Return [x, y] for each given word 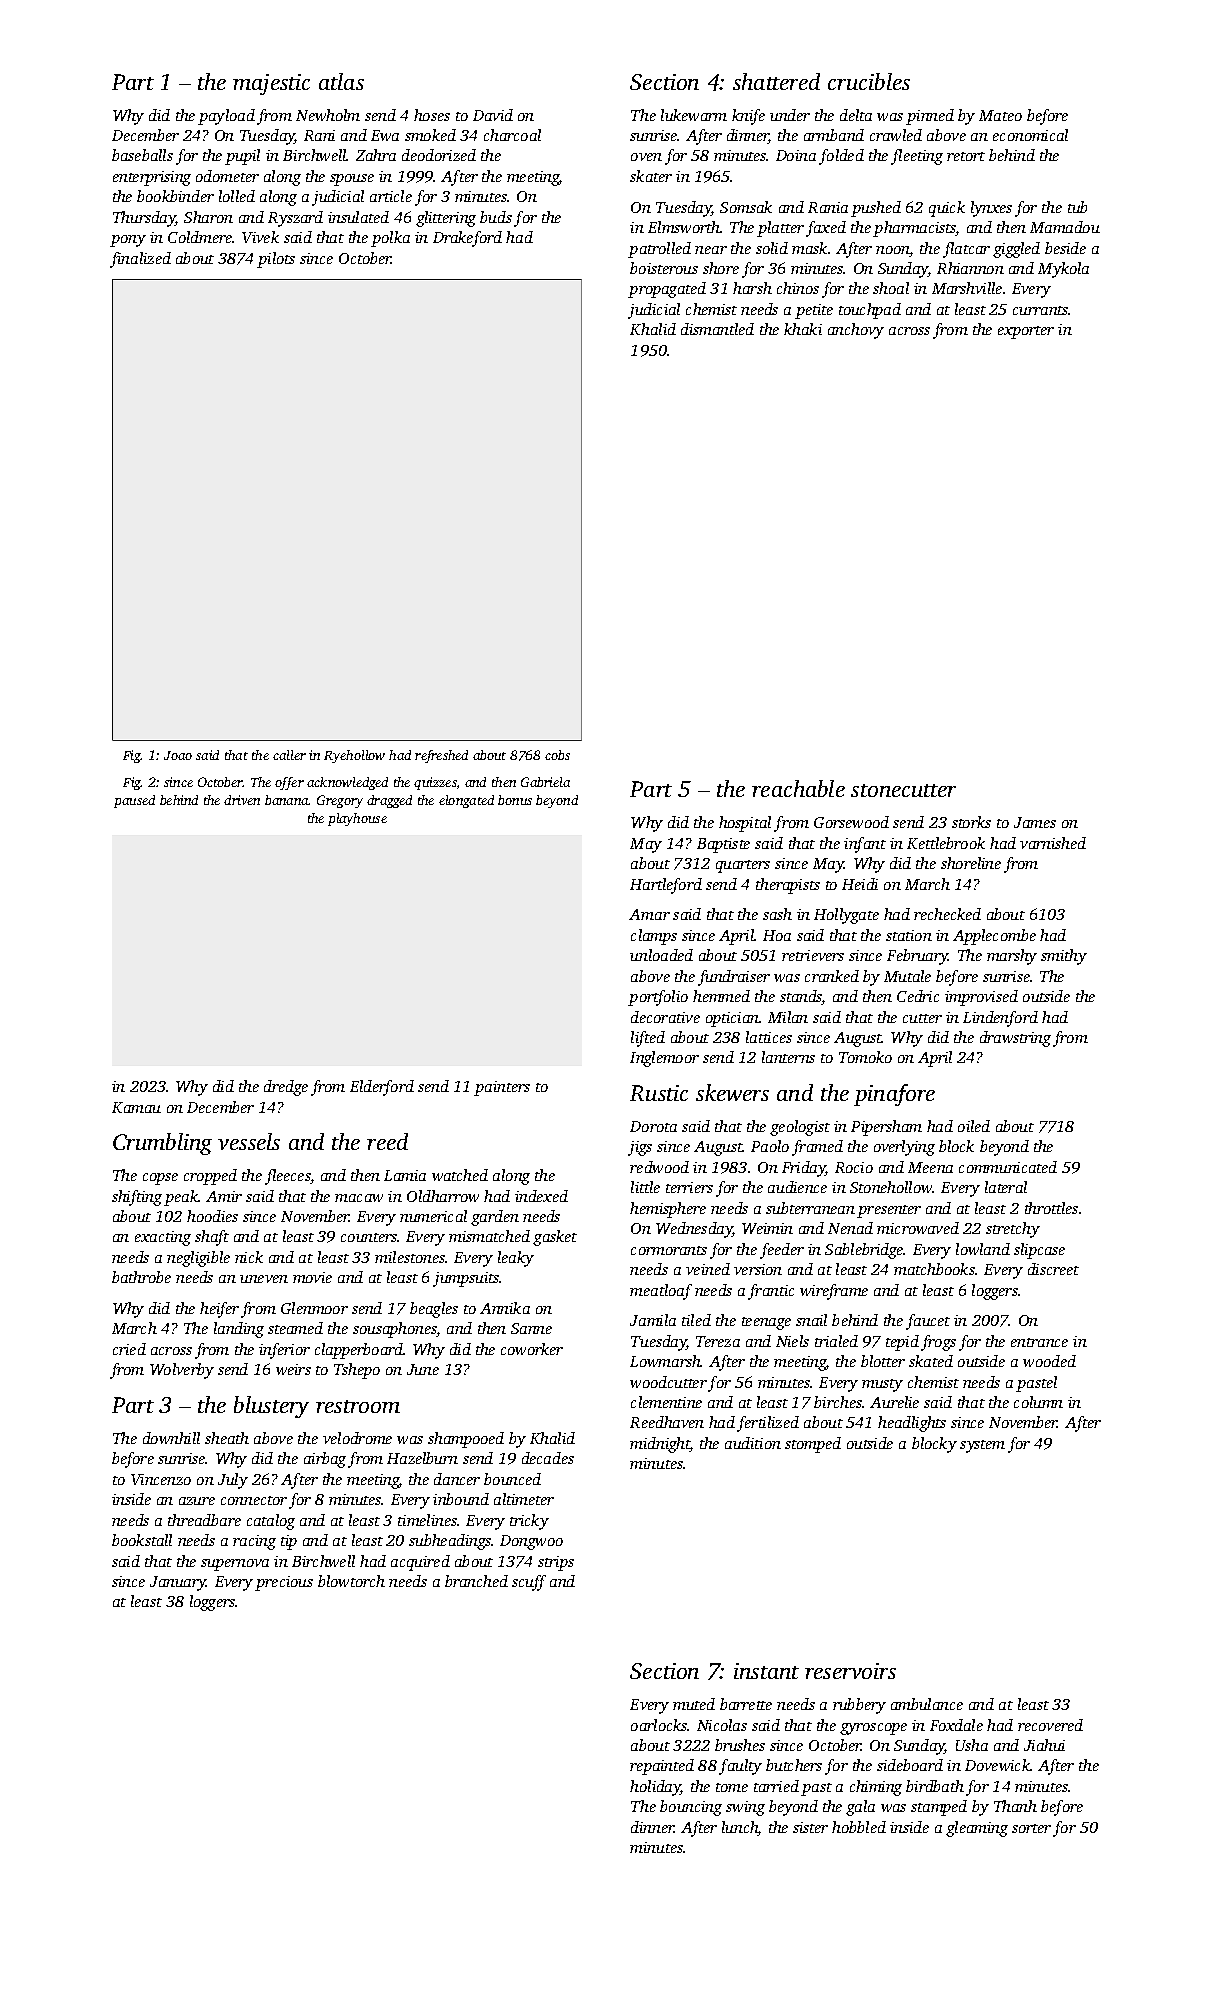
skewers [732, 1092]
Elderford [382, 1088]
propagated [667, 290]
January [178, 1583]
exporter [1026, 332]
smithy [1064, 957]
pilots [276, 260]
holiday [655, 1788]
